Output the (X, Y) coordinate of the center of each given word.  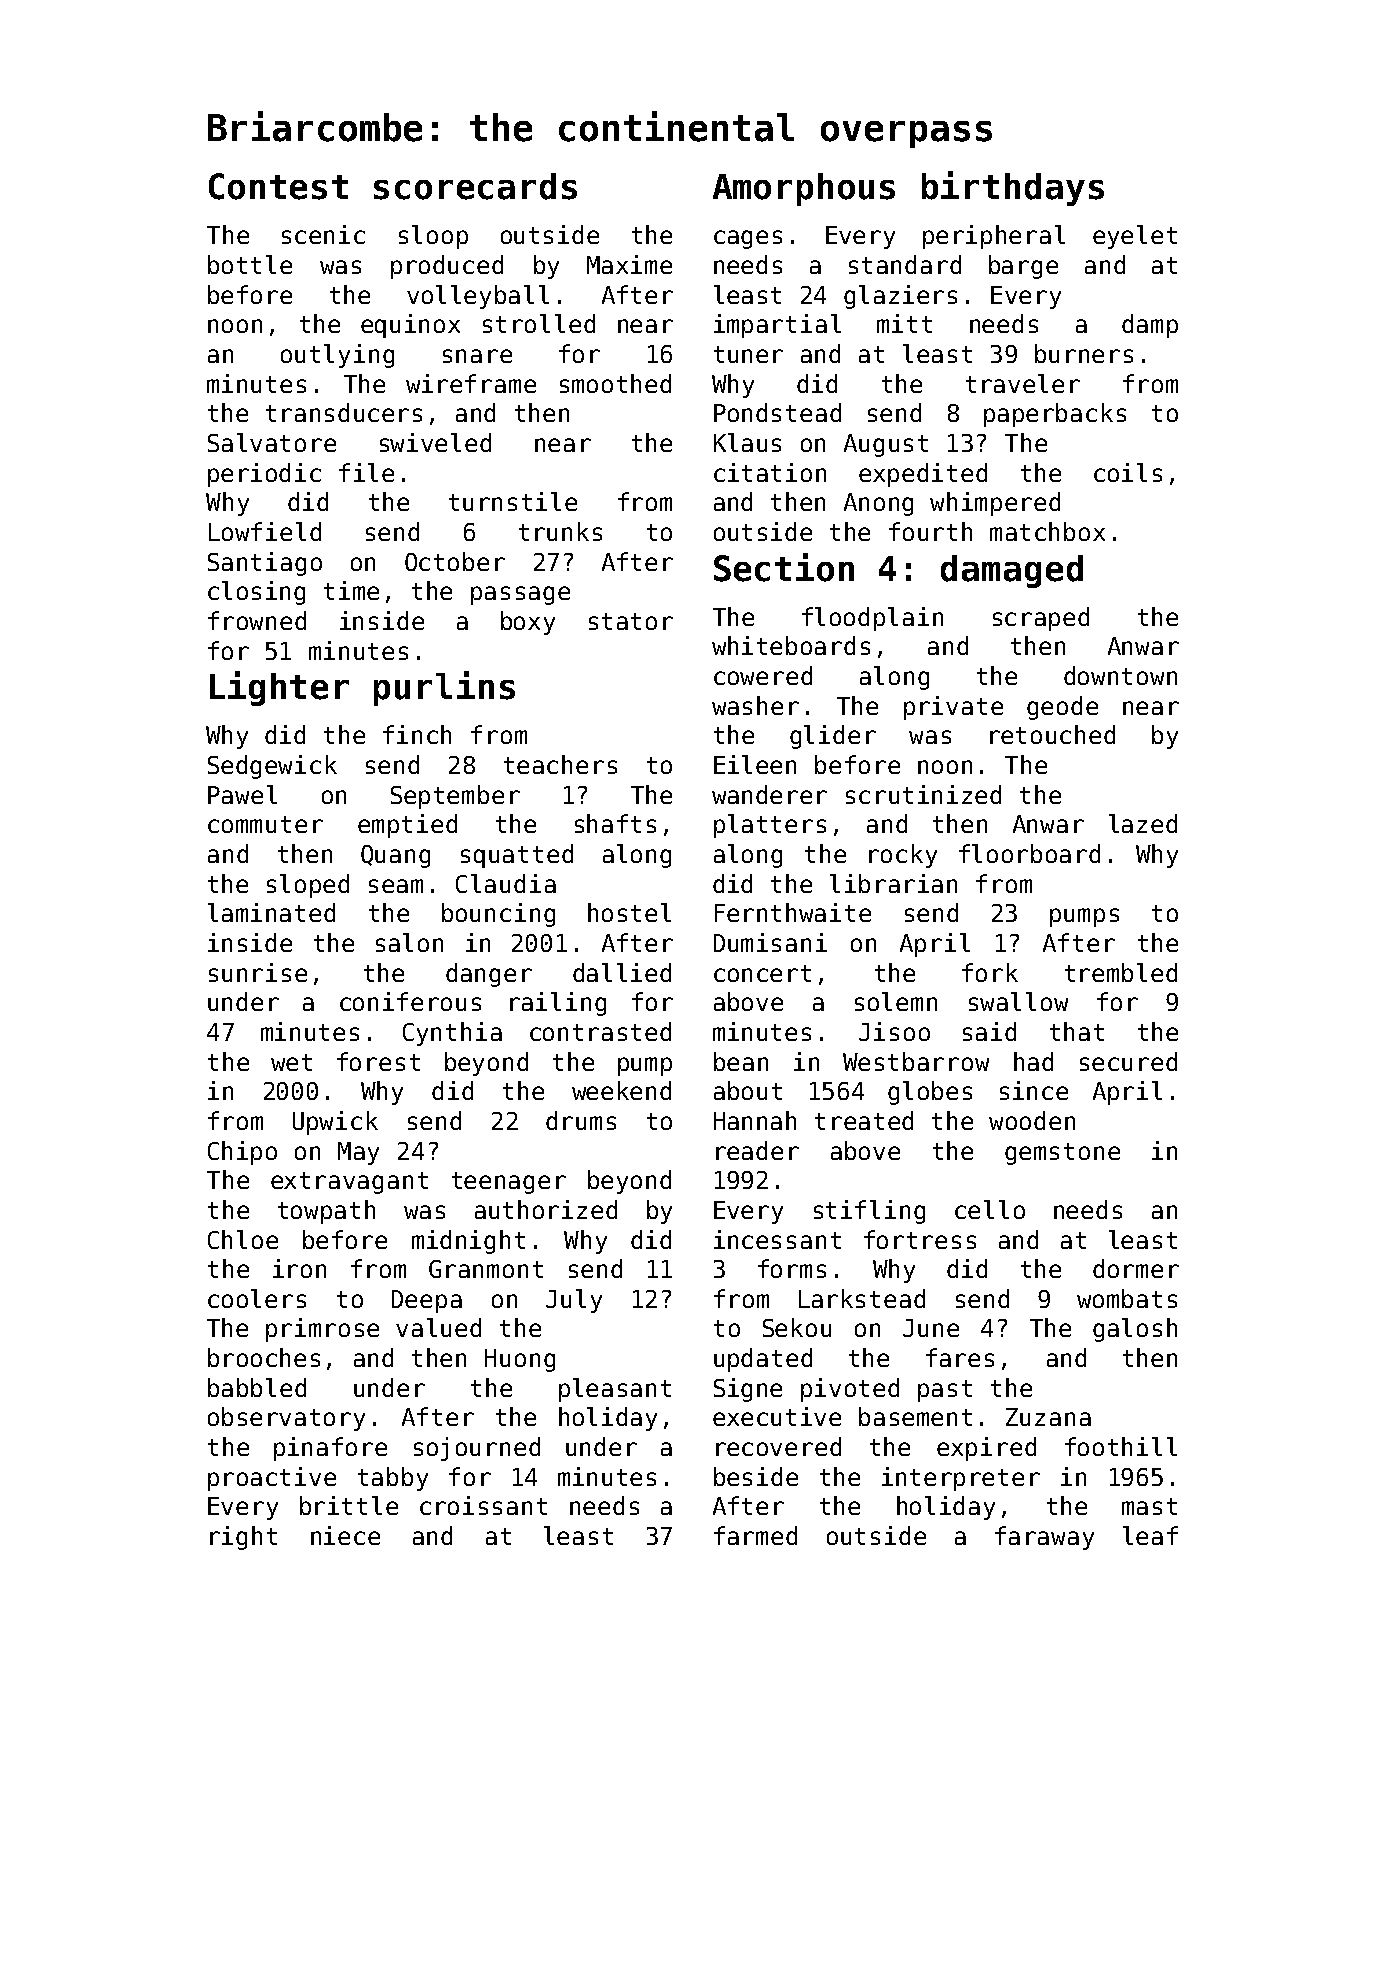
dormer (1136, 1268)
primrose (322, 1330)
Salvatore (272, 442)
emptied (407, 826)
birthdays (1013, 188)
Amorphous (804, 189)
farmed (755, 1535)
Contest (278, 186)
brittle (349, 1505)
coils (1128, 472)
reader (757, 1150)
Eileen (755, 764)
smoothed (615, 383)
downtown (1120, 675)
